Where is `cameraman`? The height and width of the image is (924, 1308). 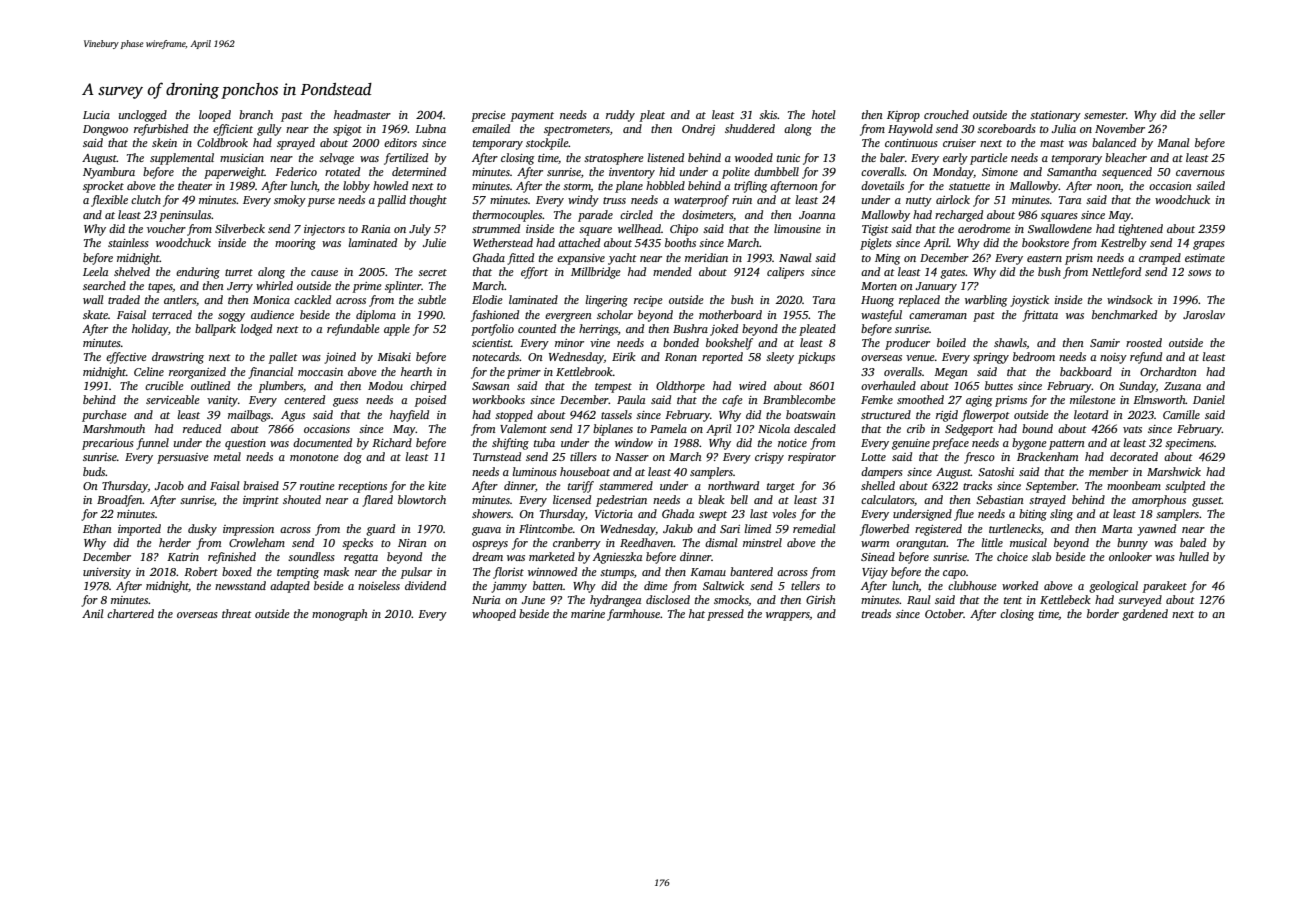 cameraman is located at coordinates (938, 316).
